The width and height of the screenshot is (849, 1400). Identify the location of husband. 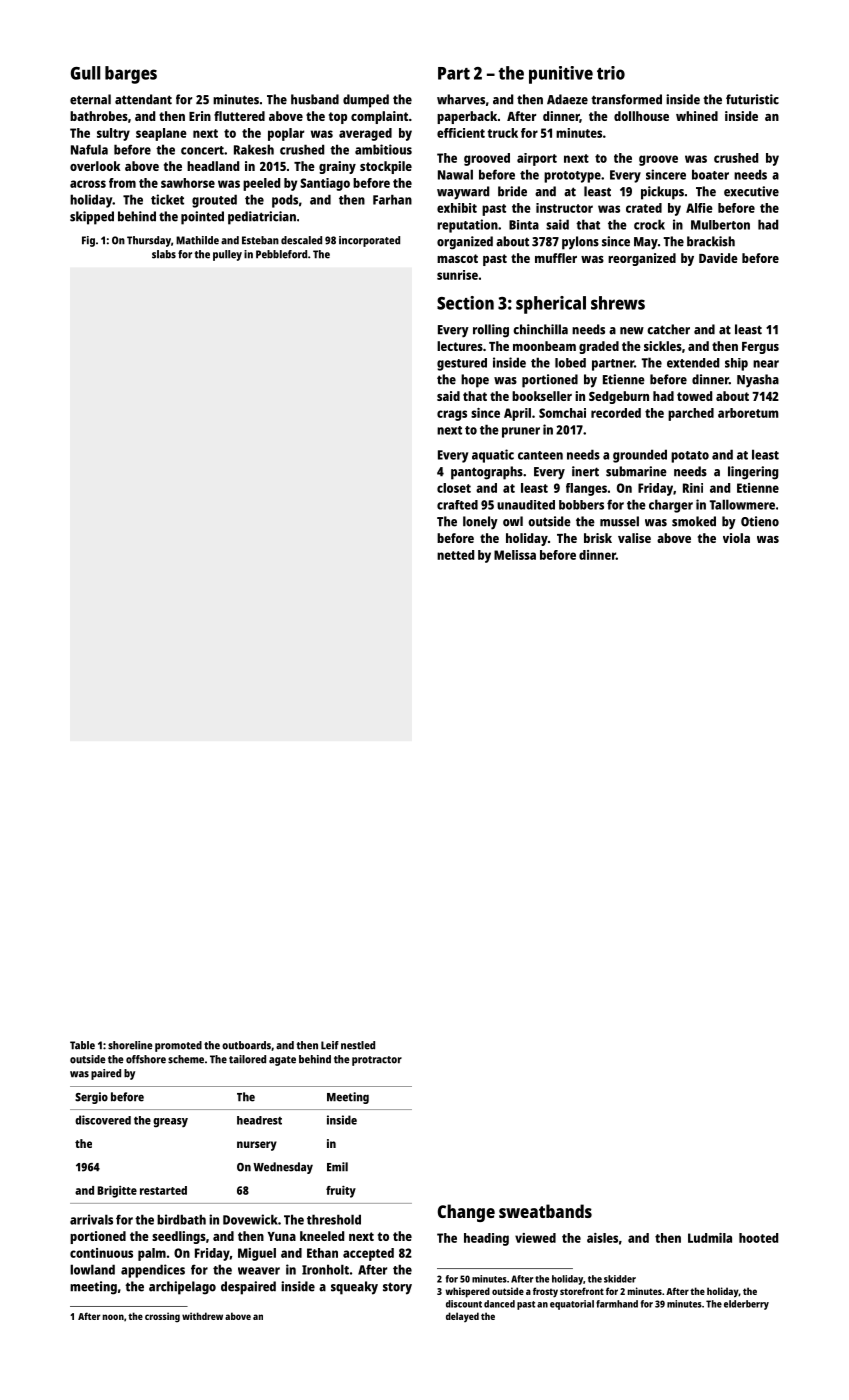
(315, 99).
